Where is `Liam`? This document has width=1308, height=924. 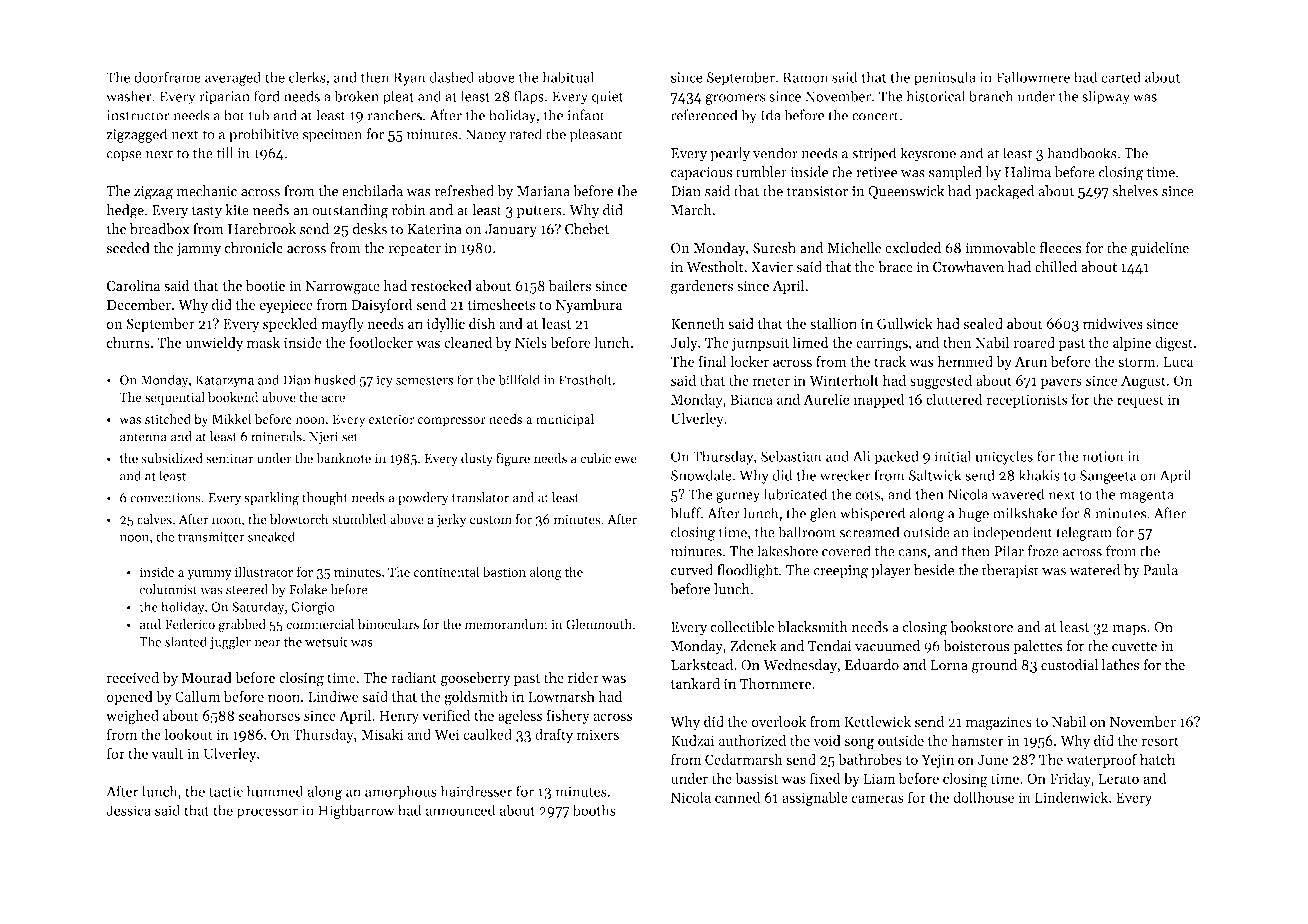 Liam is located at coordinates (879, 778).
